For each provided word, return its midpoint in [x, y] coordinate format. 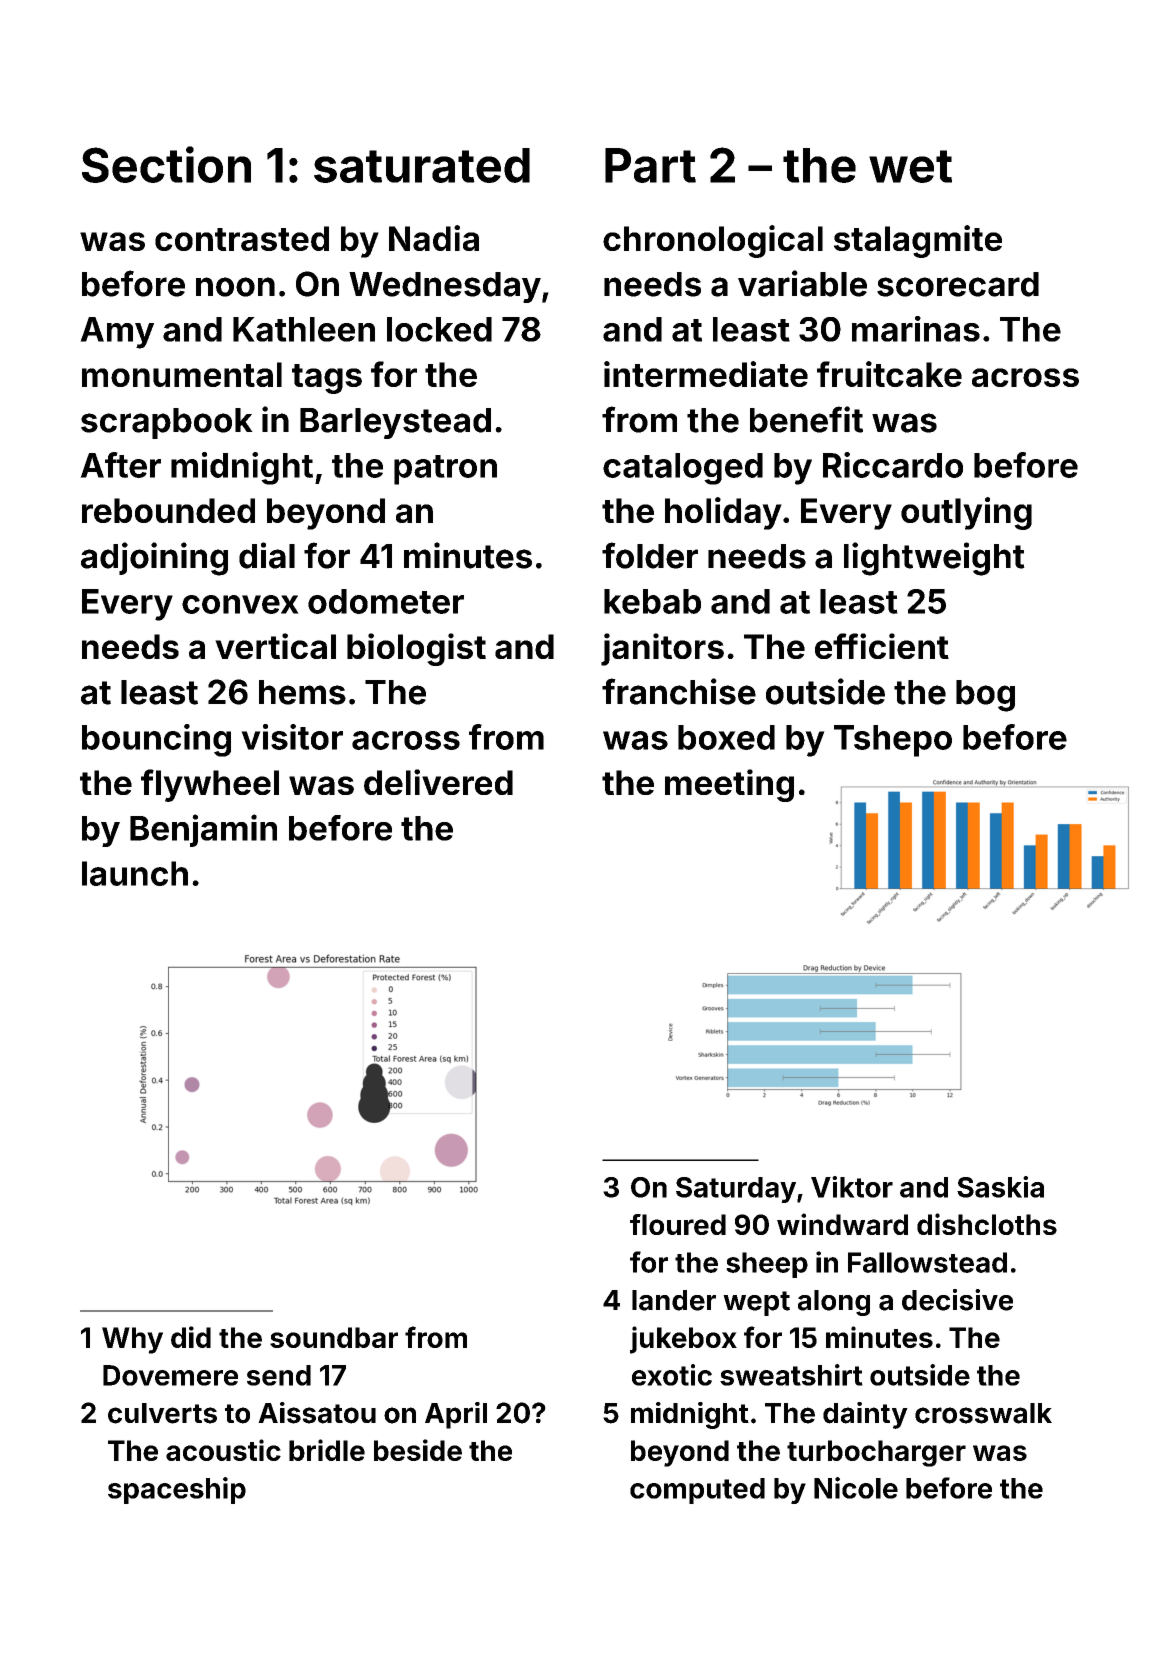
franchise [679, 691]
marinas [916, 329]
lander [674, 1300]
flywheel [210, 785]
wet [910, 166]
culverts [162, 1413]
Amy [117, 333]
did [191, 1337]
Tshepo [893, 741]
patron [445, 470]
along [834, 1303]
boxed [726, 737]
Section [166, 164]
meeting [729, 785]
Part [650, 165]
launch [135, 873]
